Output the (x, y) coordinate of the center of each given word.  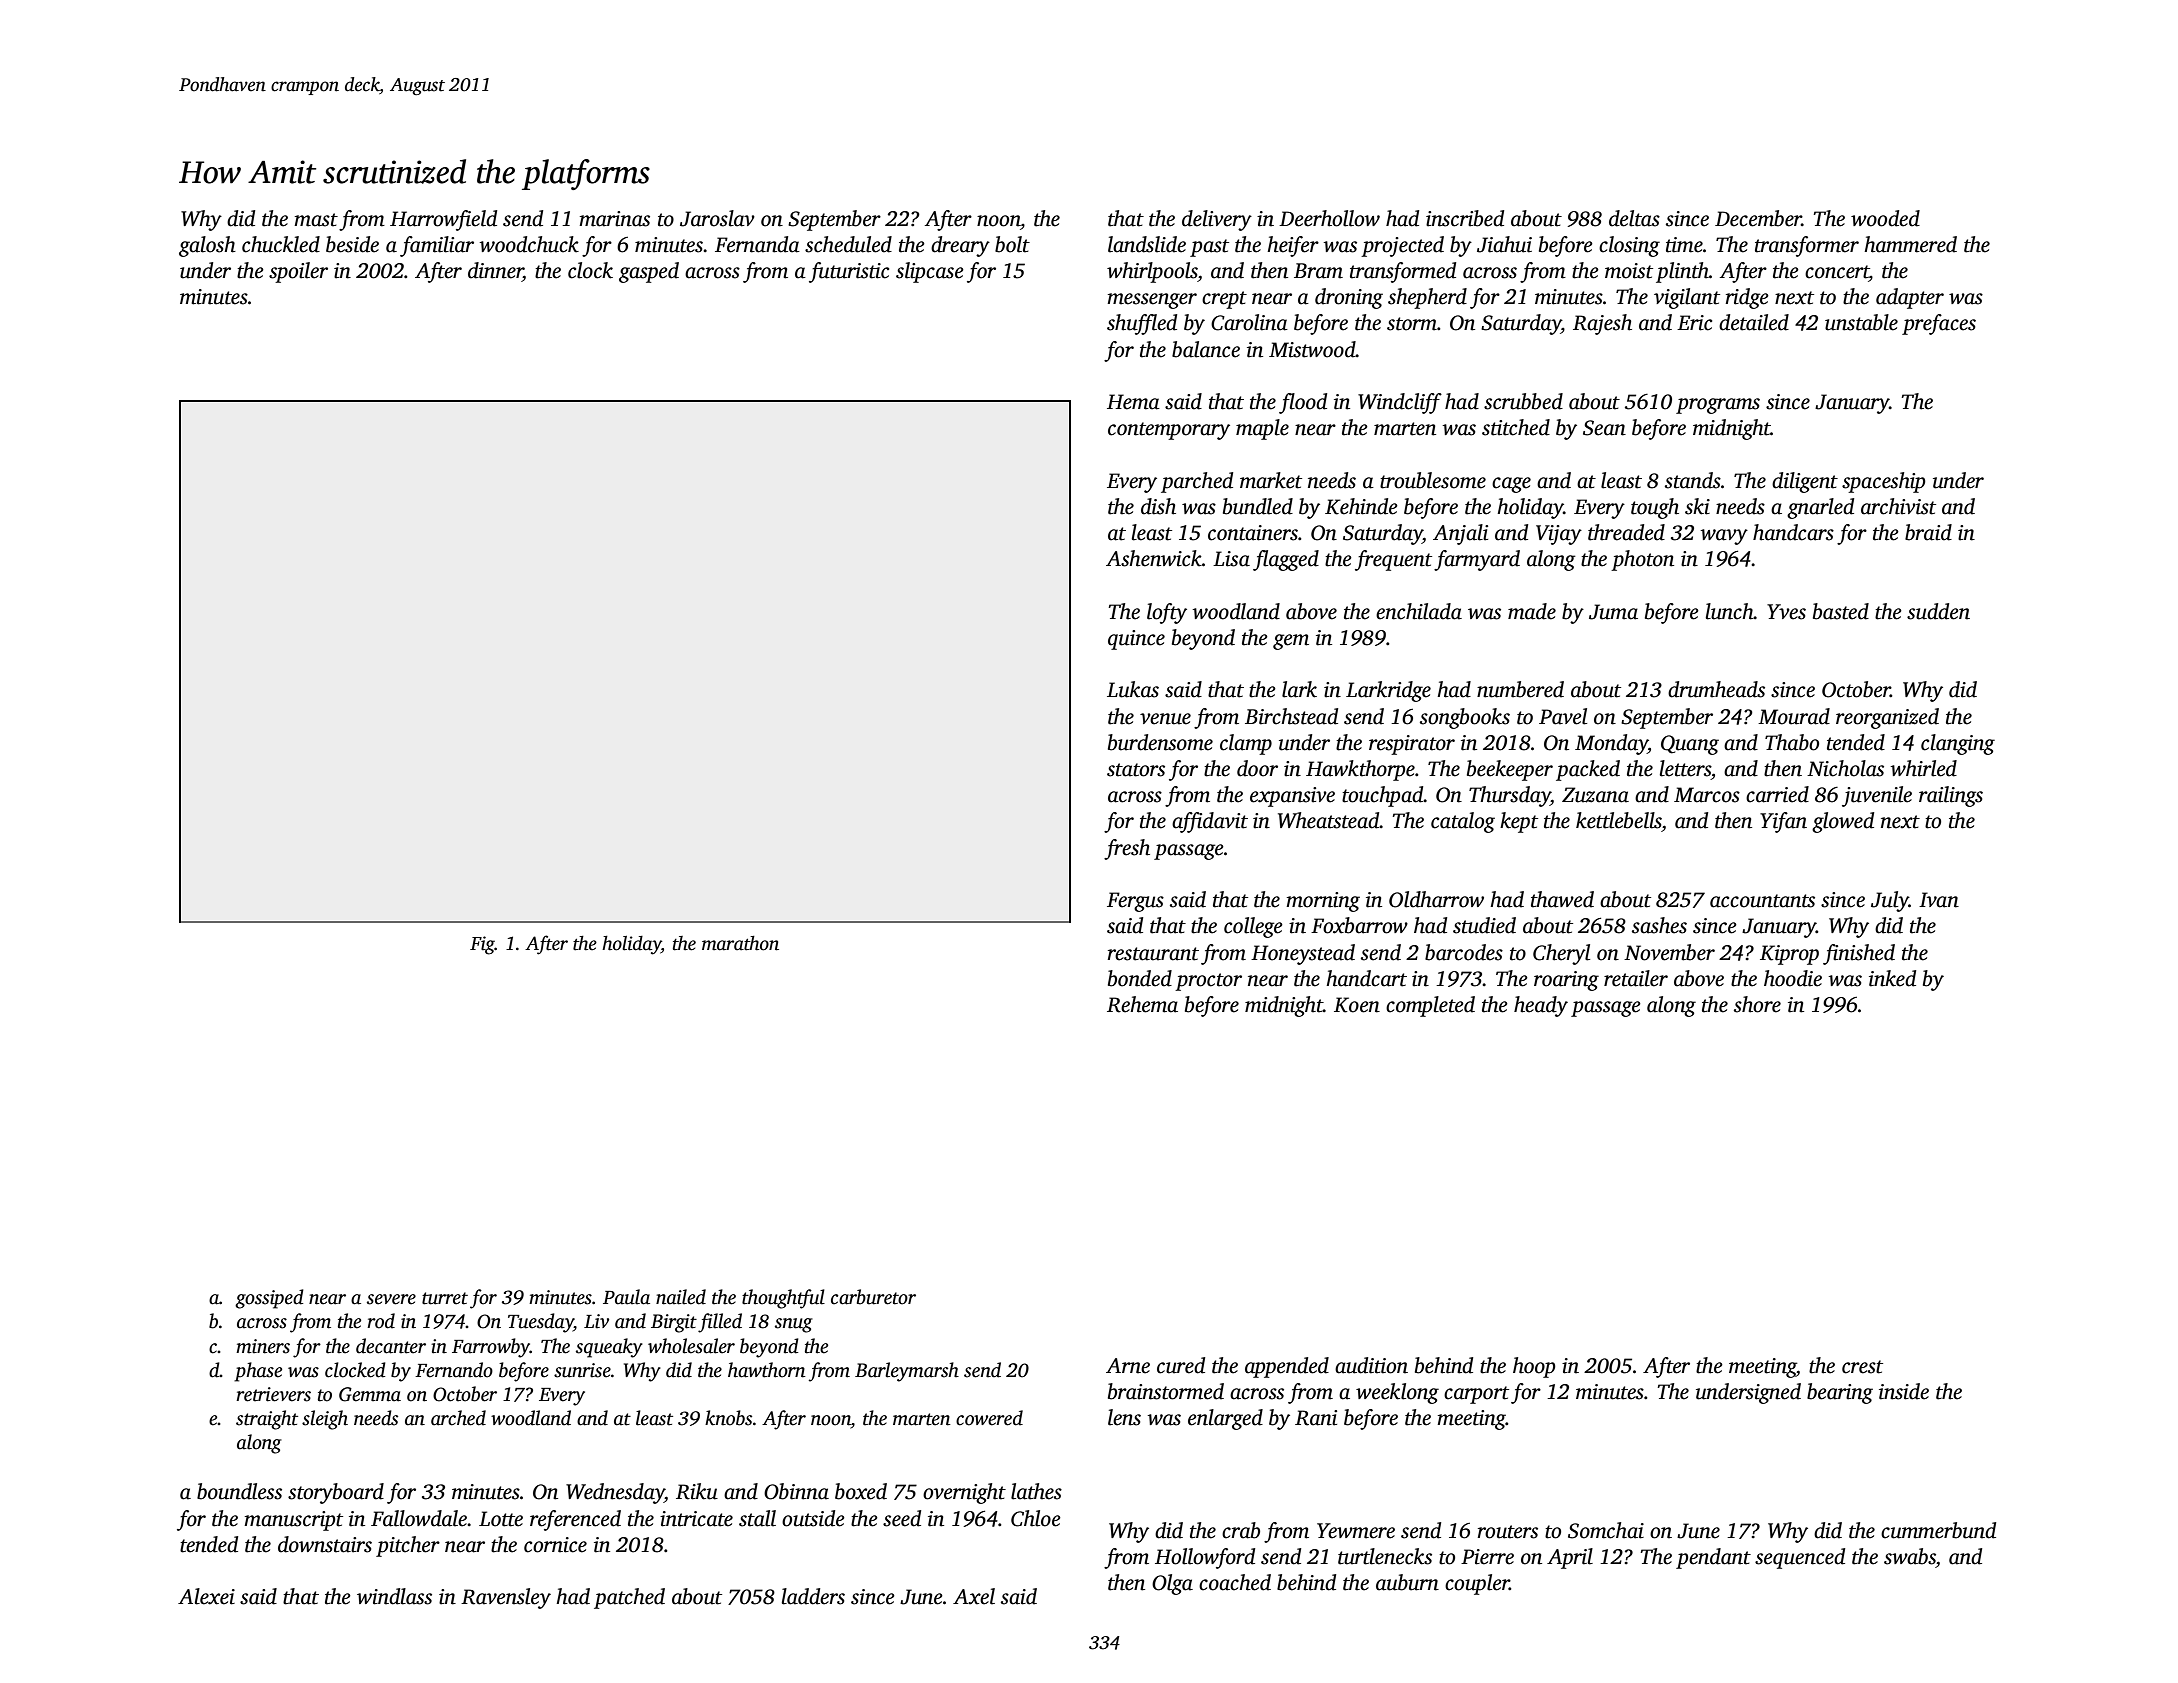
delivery (1217, 220)
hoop (1534, 1367)
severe (391, 1299)
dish (1158, 506)
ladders (813, 1596)
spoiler (298, 272)
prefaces (1939, 324)
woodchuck (529, 244)
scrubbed (1523, 401)
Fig (482, 945)
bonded (1140, 978)
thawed (1562, 899)
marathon (740, 943)
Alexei (206, 1596)
